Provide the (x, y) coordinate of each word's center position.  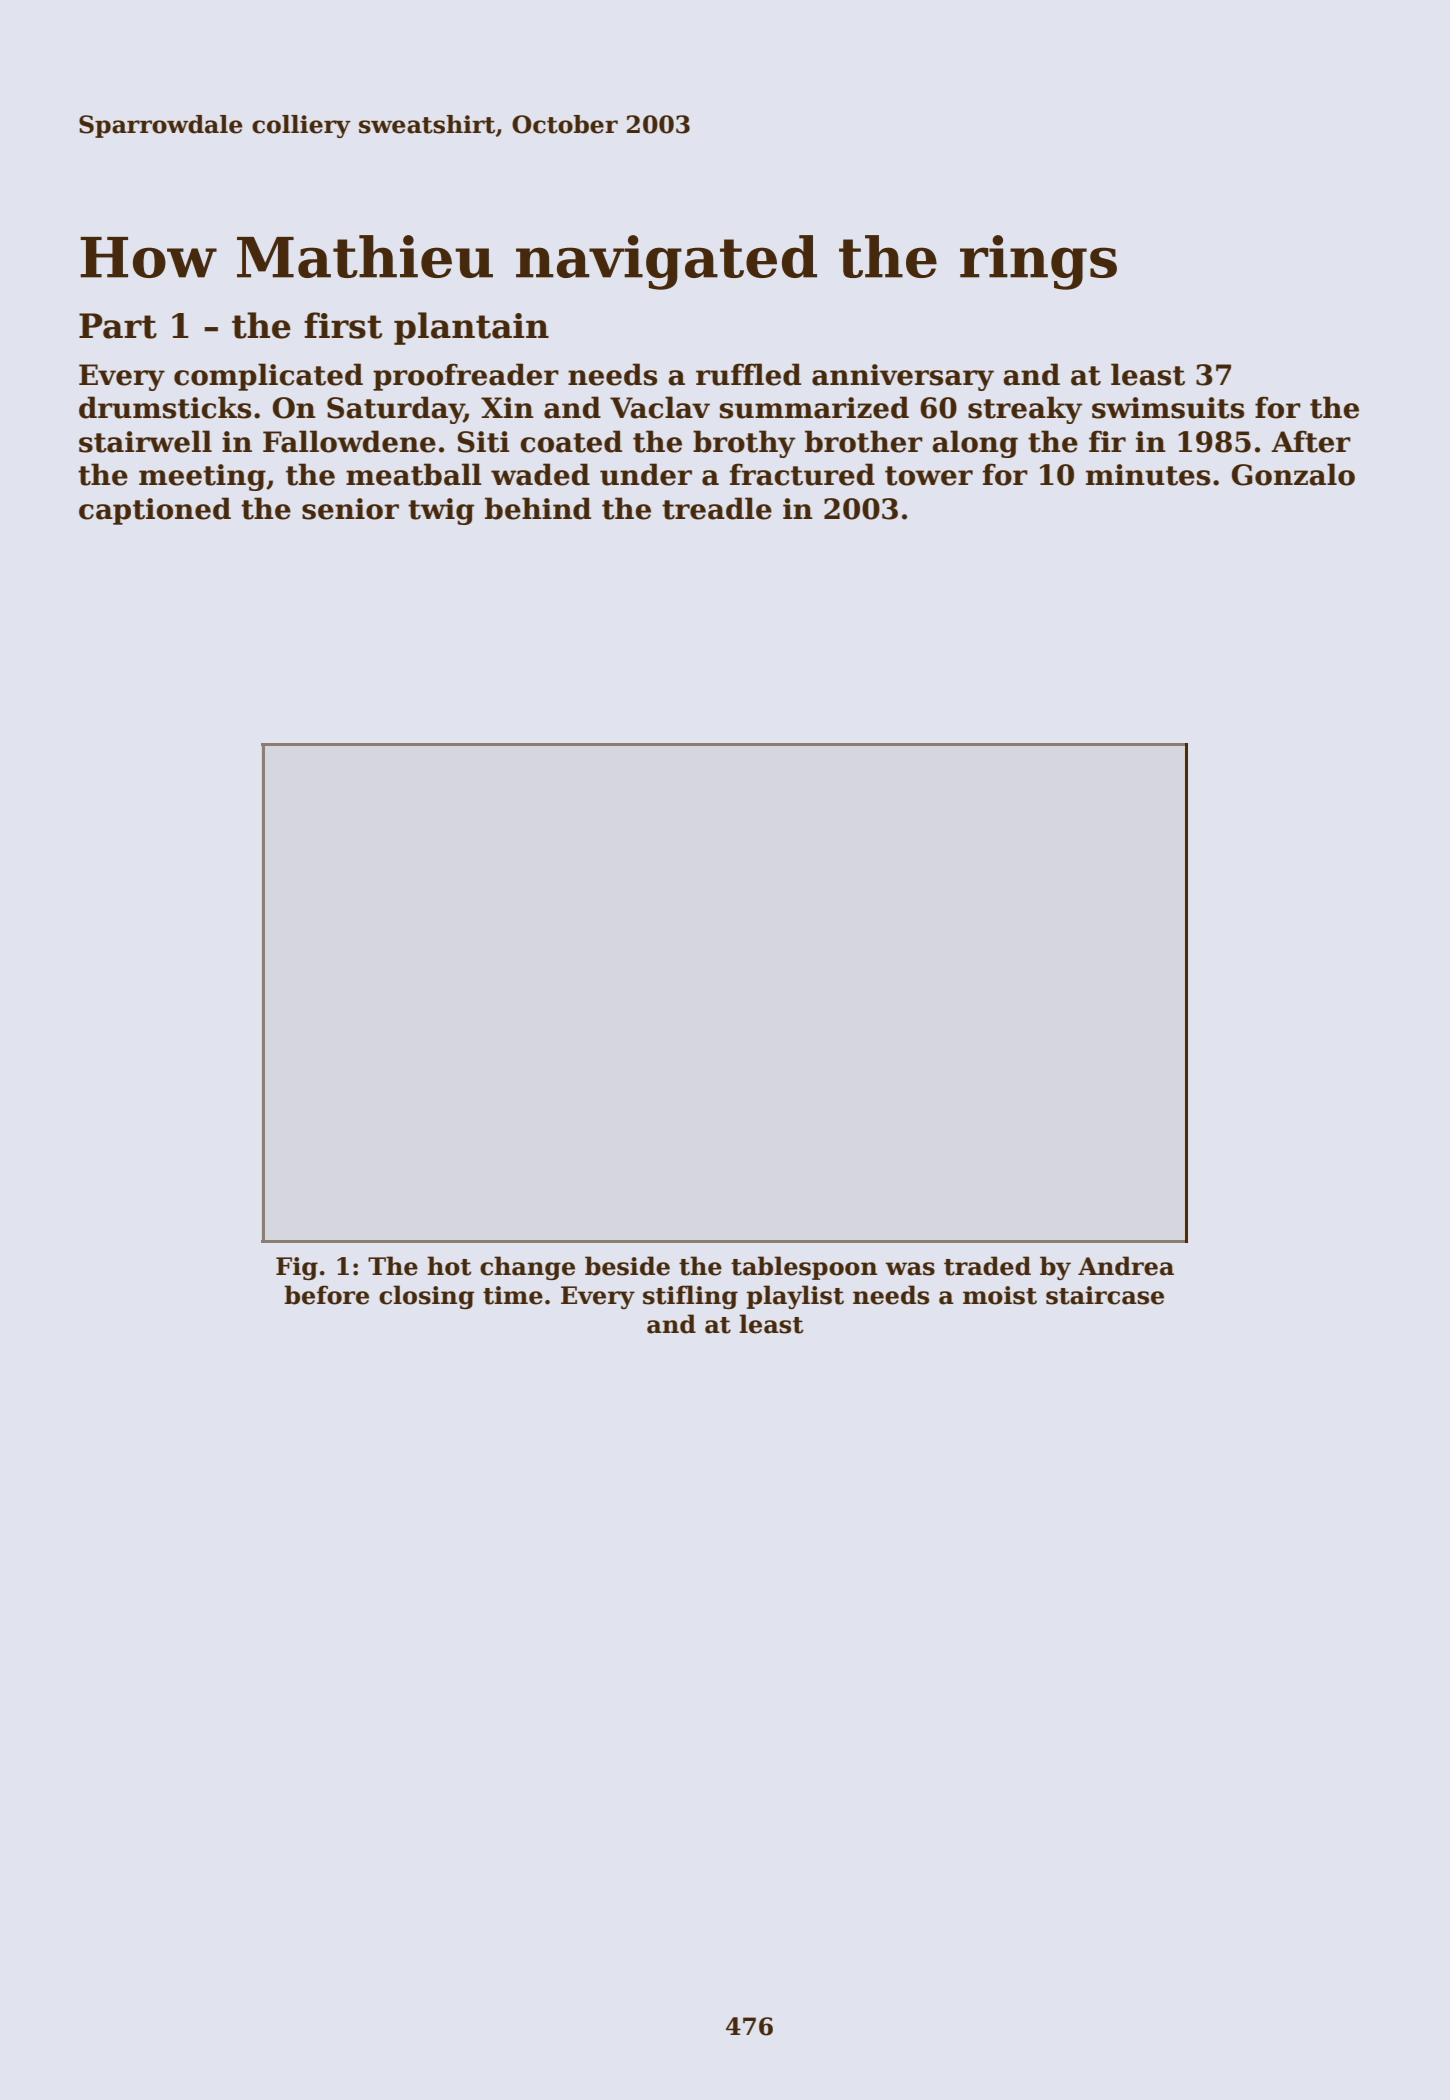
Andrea (1126, 1266)
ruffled (748, 374)
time (513, 1295)
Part (118, 326)
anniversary (903, 377)
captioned (155, 511)
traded (987, 1266)
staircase (1105, 1295)
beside (627, 1266)
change (527, 1268)
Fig (297, 1268)
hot (449, 1266)
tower (929, 476)
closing (426, 1297)
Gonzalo (1293, 474)
